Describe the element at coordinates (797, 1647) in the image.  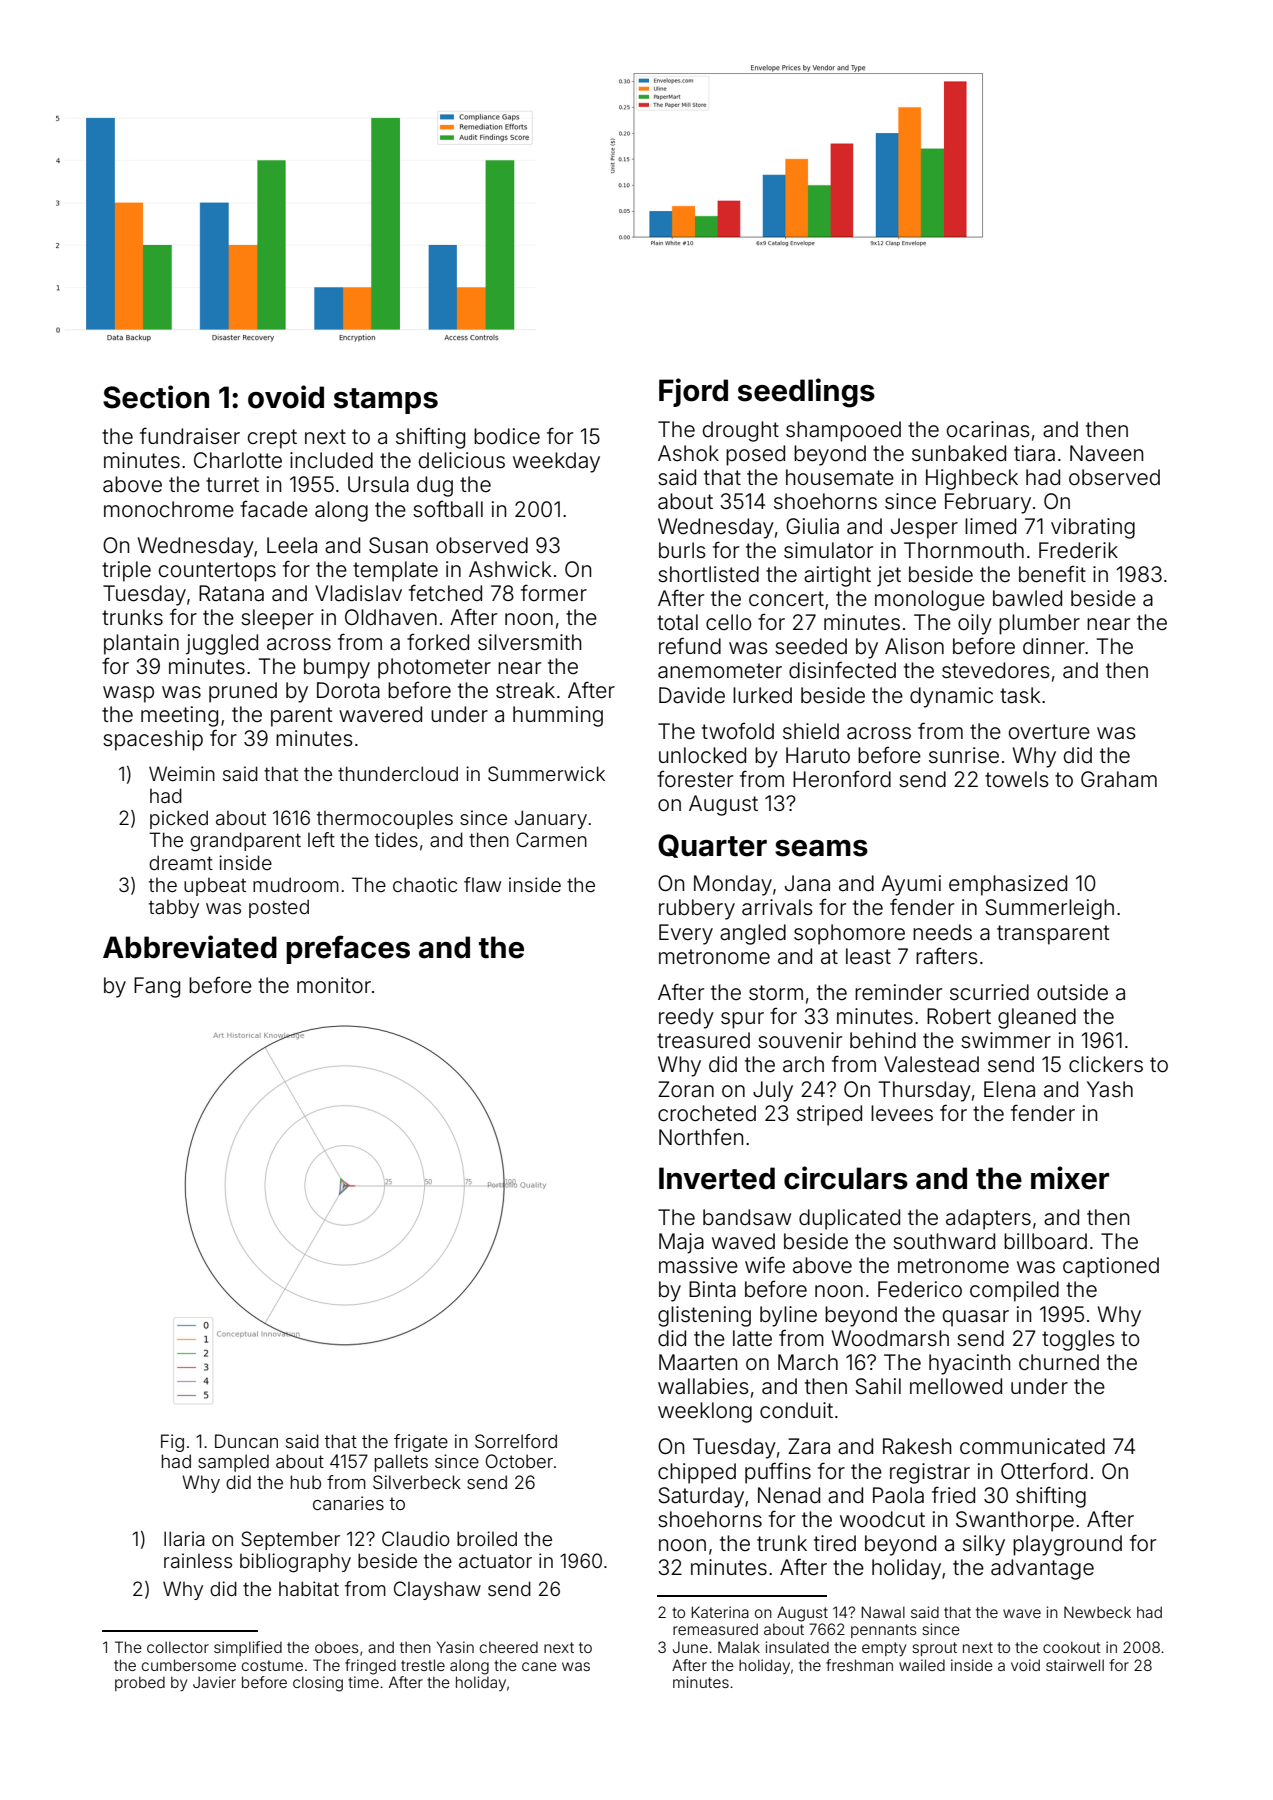
I see `insulated` at that location.
